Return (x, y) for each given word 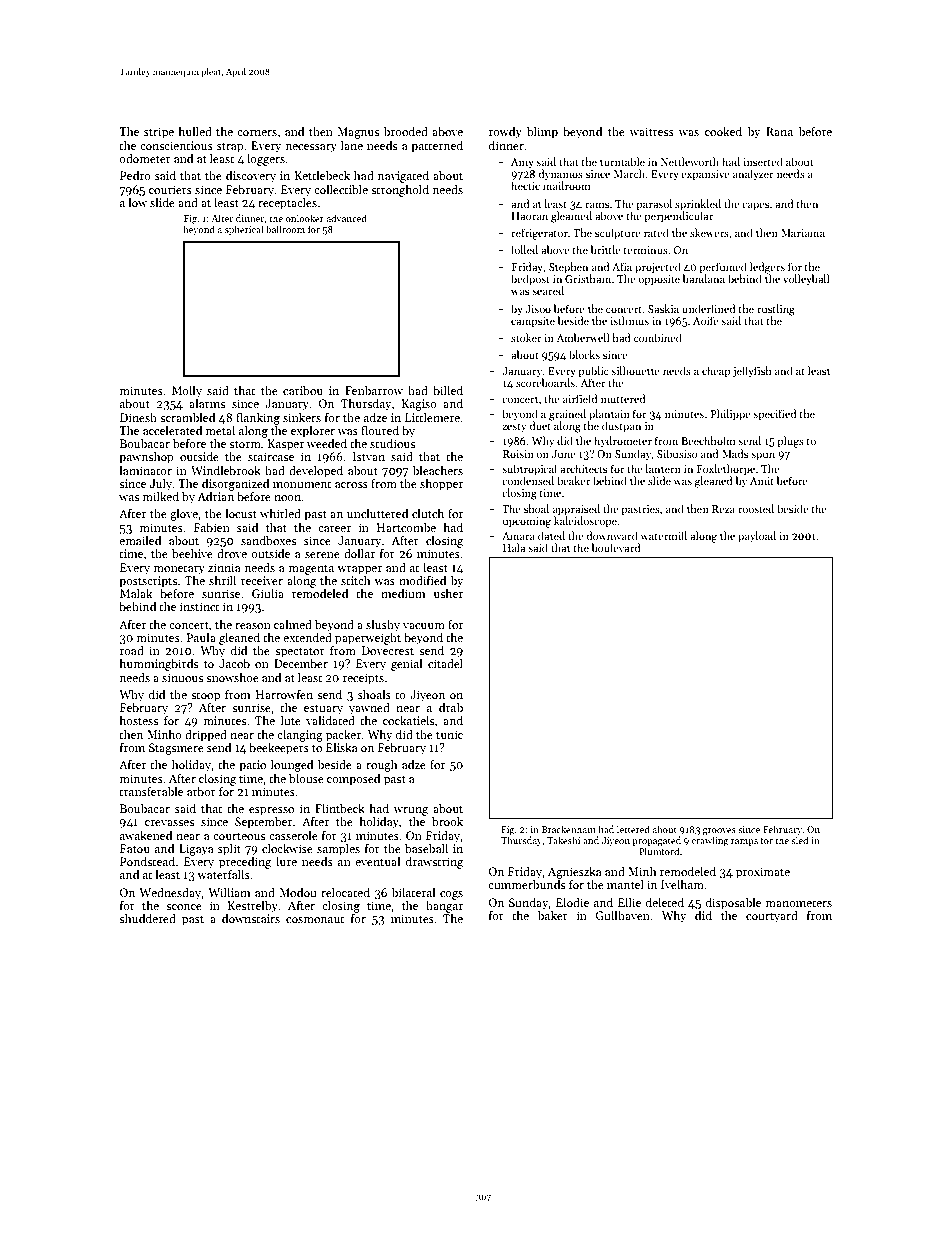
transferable (151, 791)
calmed (293, 624)
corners (257, 133)
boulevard (616, 547)
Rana (779, 131)
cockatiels (408, 720)
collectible (341, 189)
